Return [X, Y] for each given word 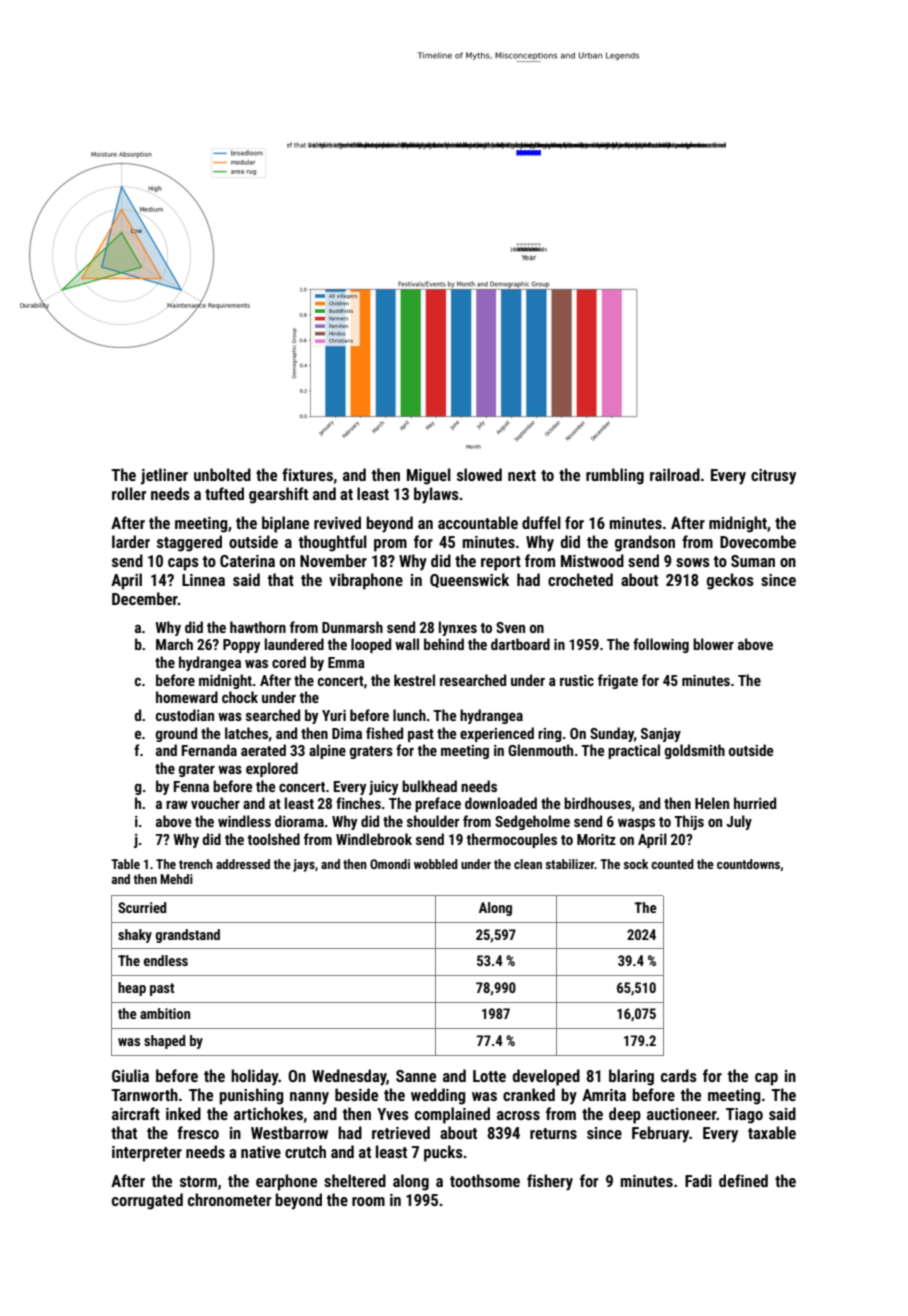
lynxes [458, 628]
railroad [675, 474]
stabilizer [570, 864]
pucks [443, 1153]
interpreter [147, 1154]
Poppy [241, 646]
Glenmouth [540, 750]
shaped [164, 1042]
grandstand [187, 936]
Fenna [191, 786]
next [522, 475]
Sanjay [661, 735]
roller [129, 493]
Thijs [689, 822]
